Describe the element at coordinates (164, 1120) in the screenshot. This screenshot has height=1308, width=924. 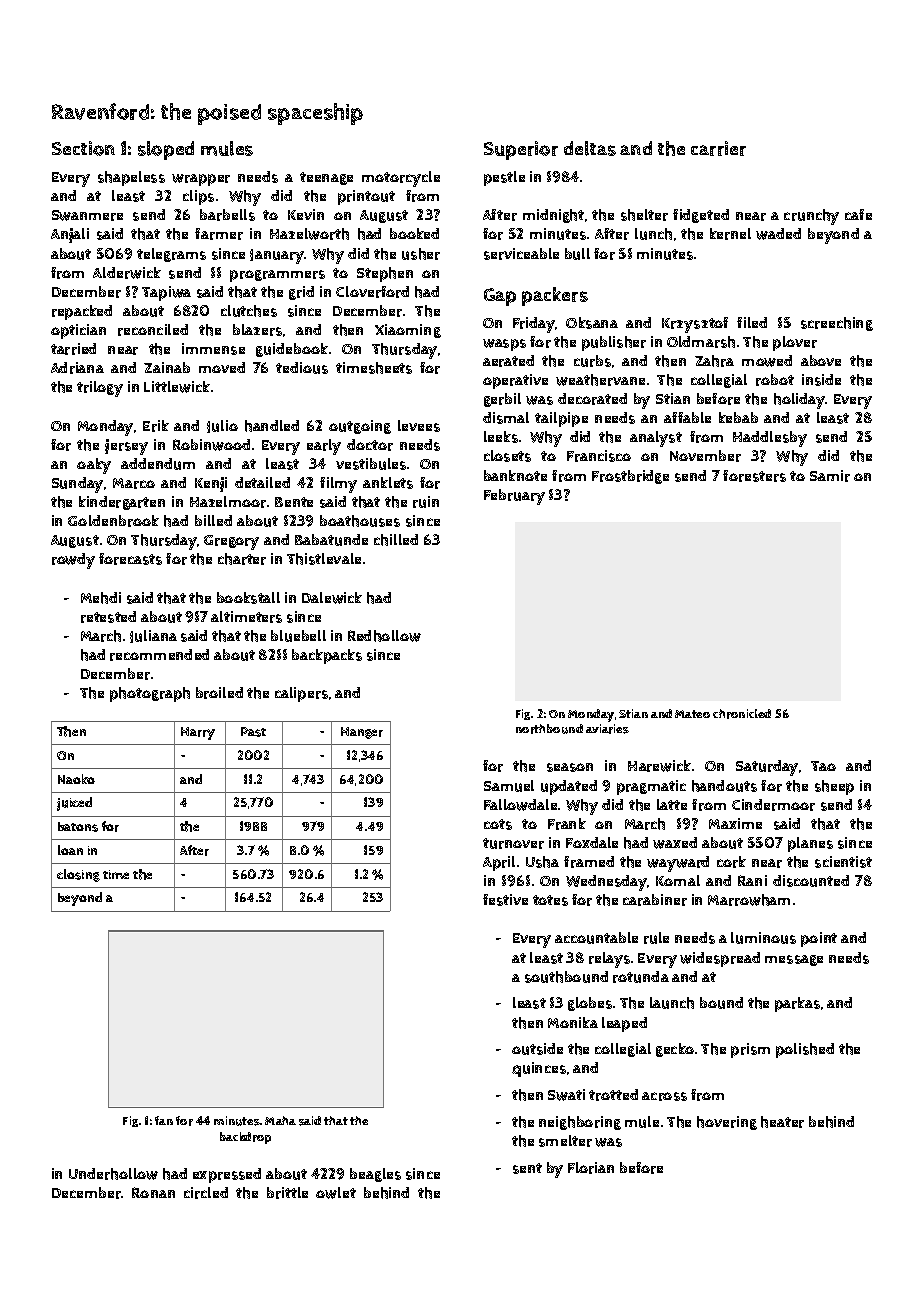
I see `fan` at that location.
